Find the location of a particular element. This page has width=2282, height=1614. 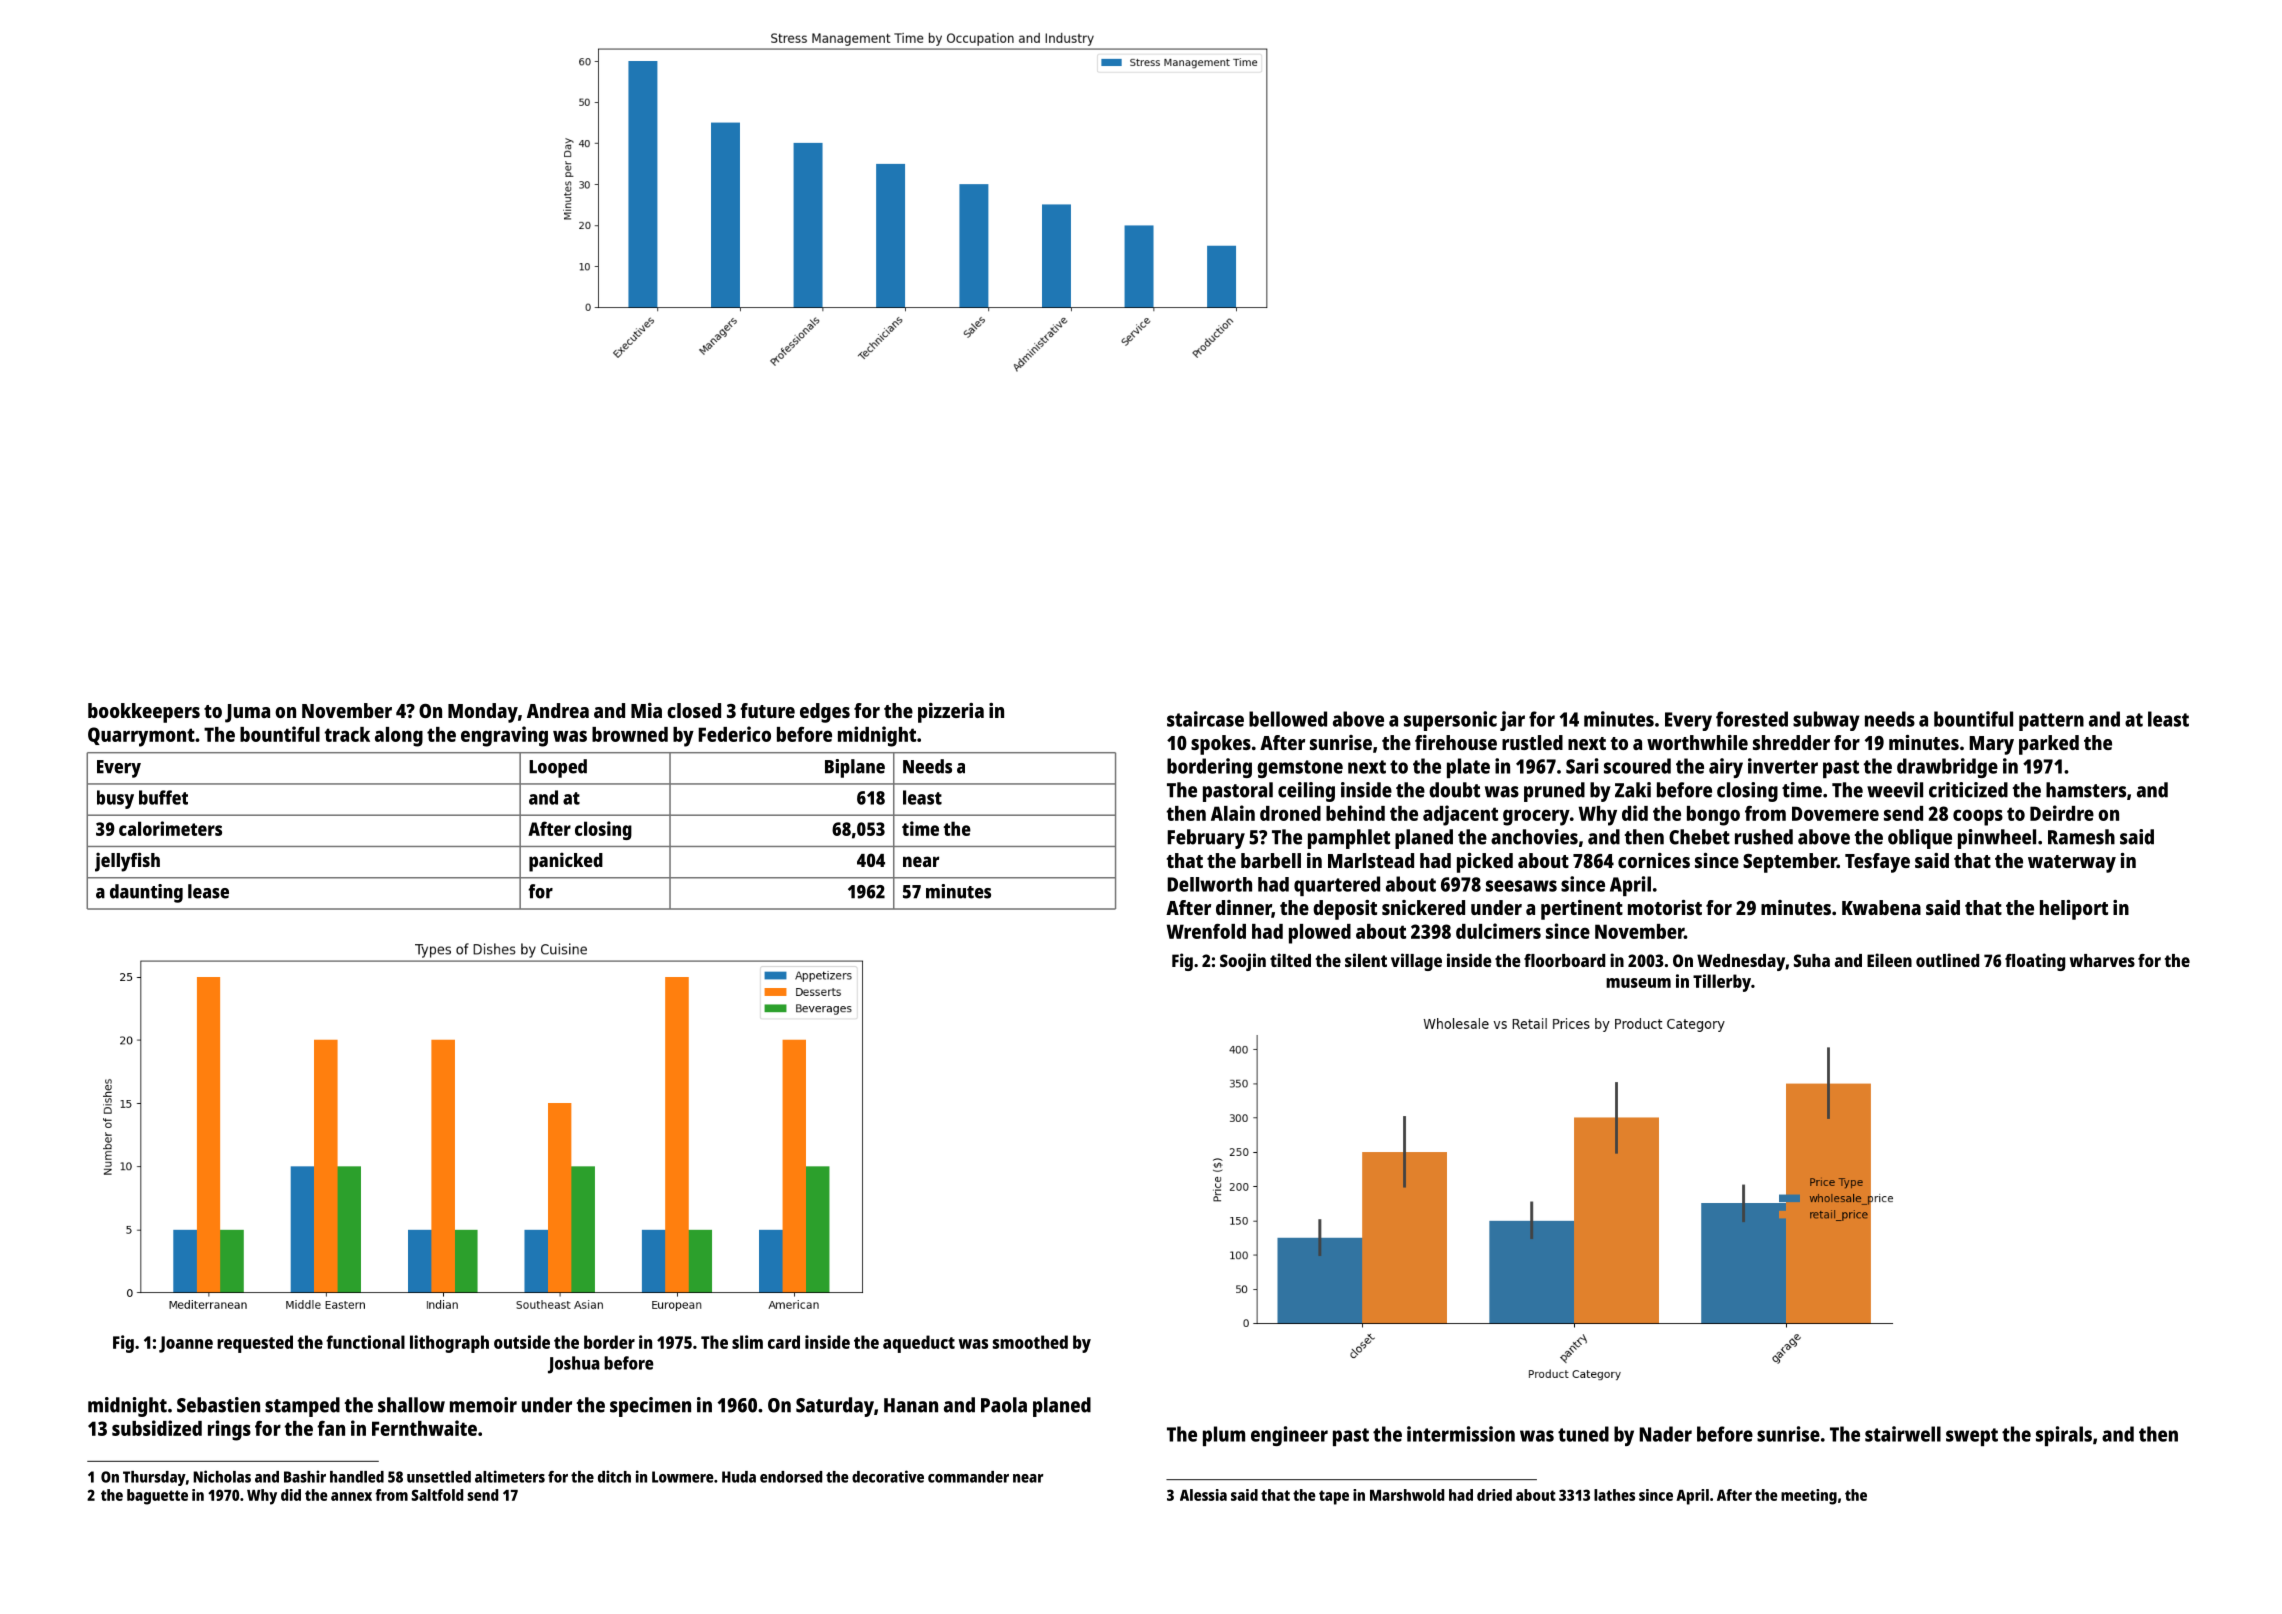

Soojin is located at coordinates (1243, 962).
